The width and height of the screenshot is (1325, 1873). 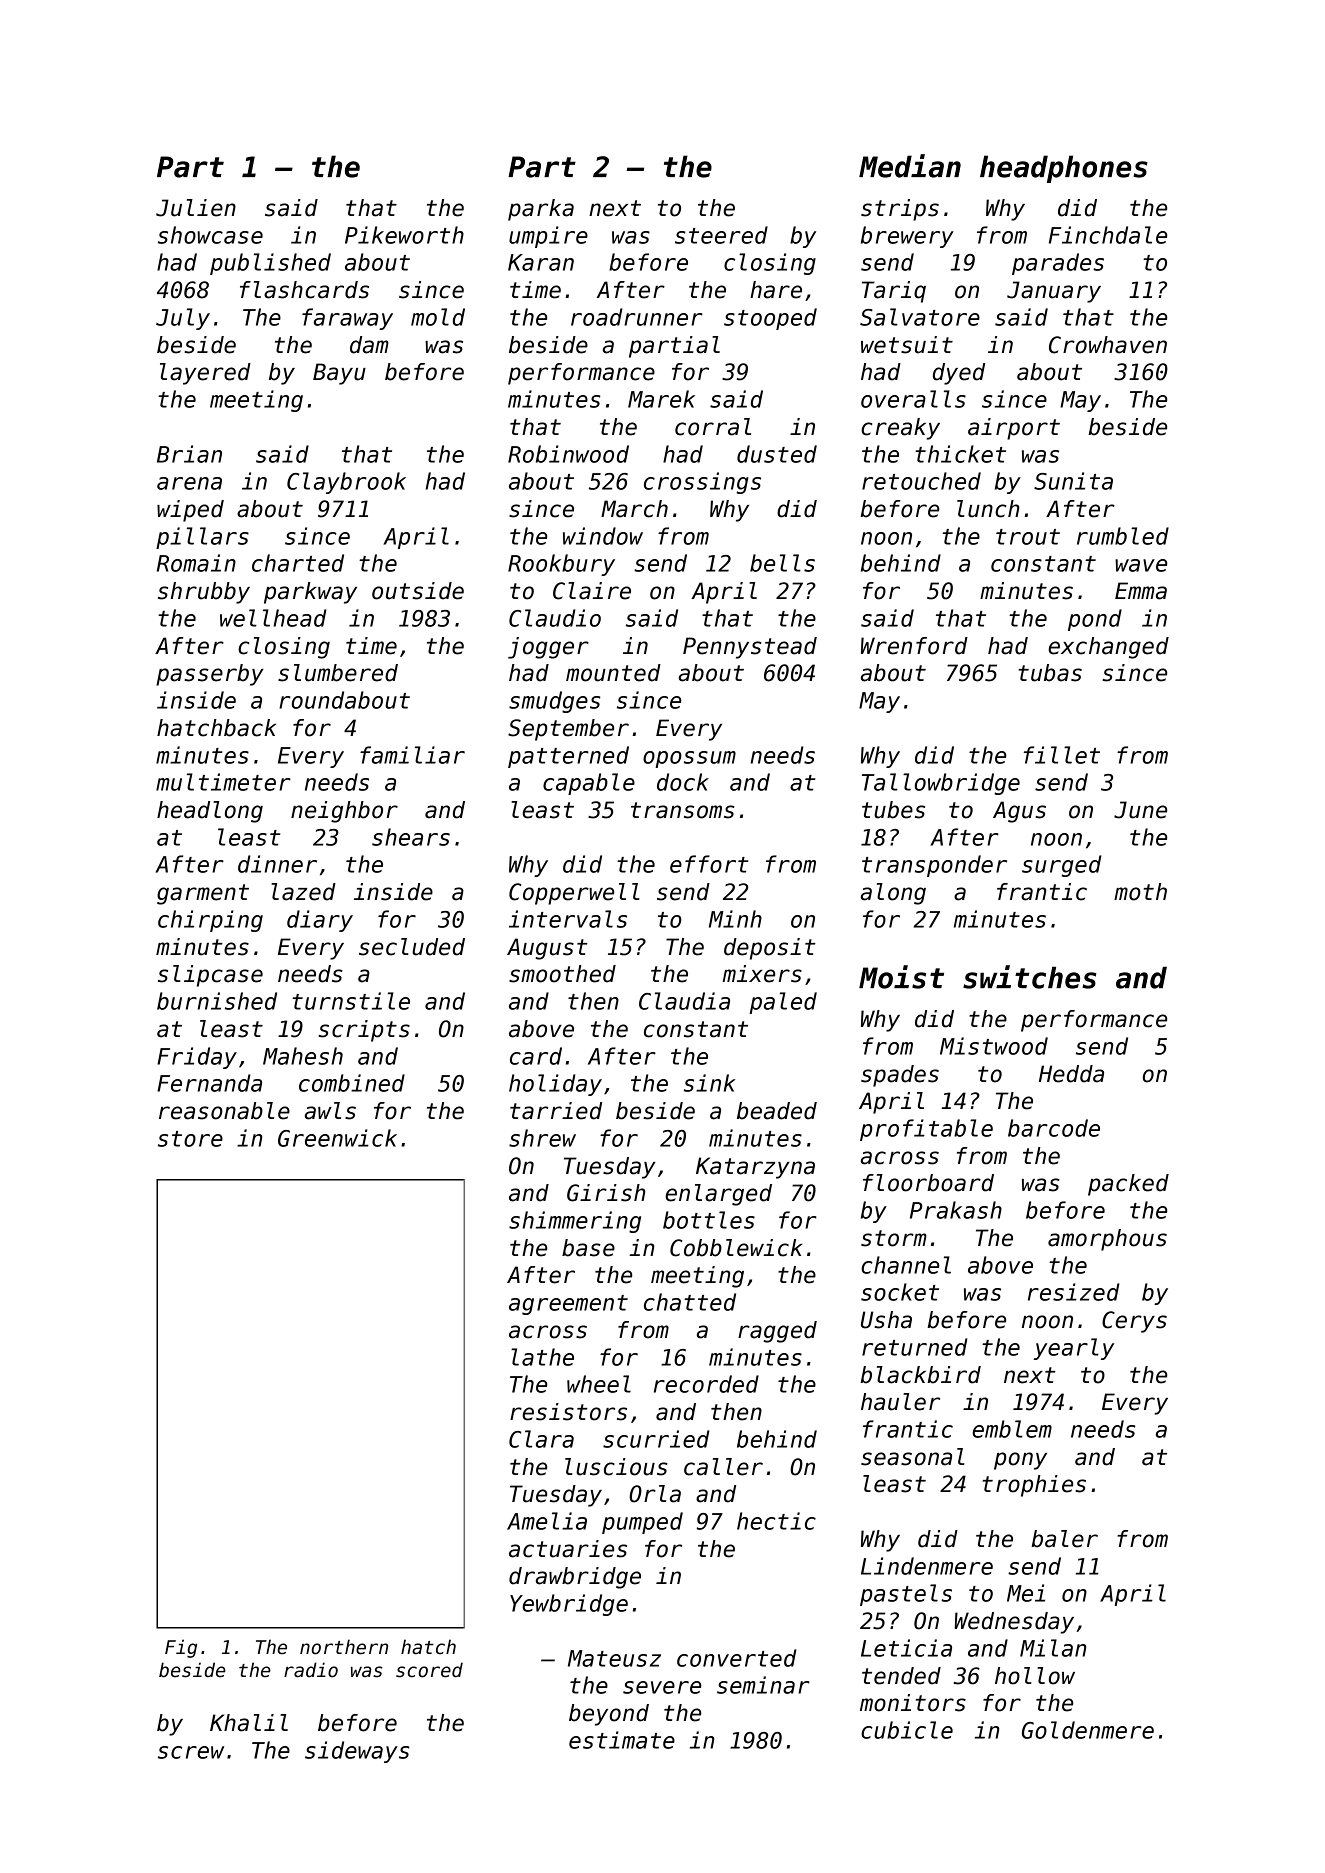 I want to click on retouched, so click(x=921, y=481).
